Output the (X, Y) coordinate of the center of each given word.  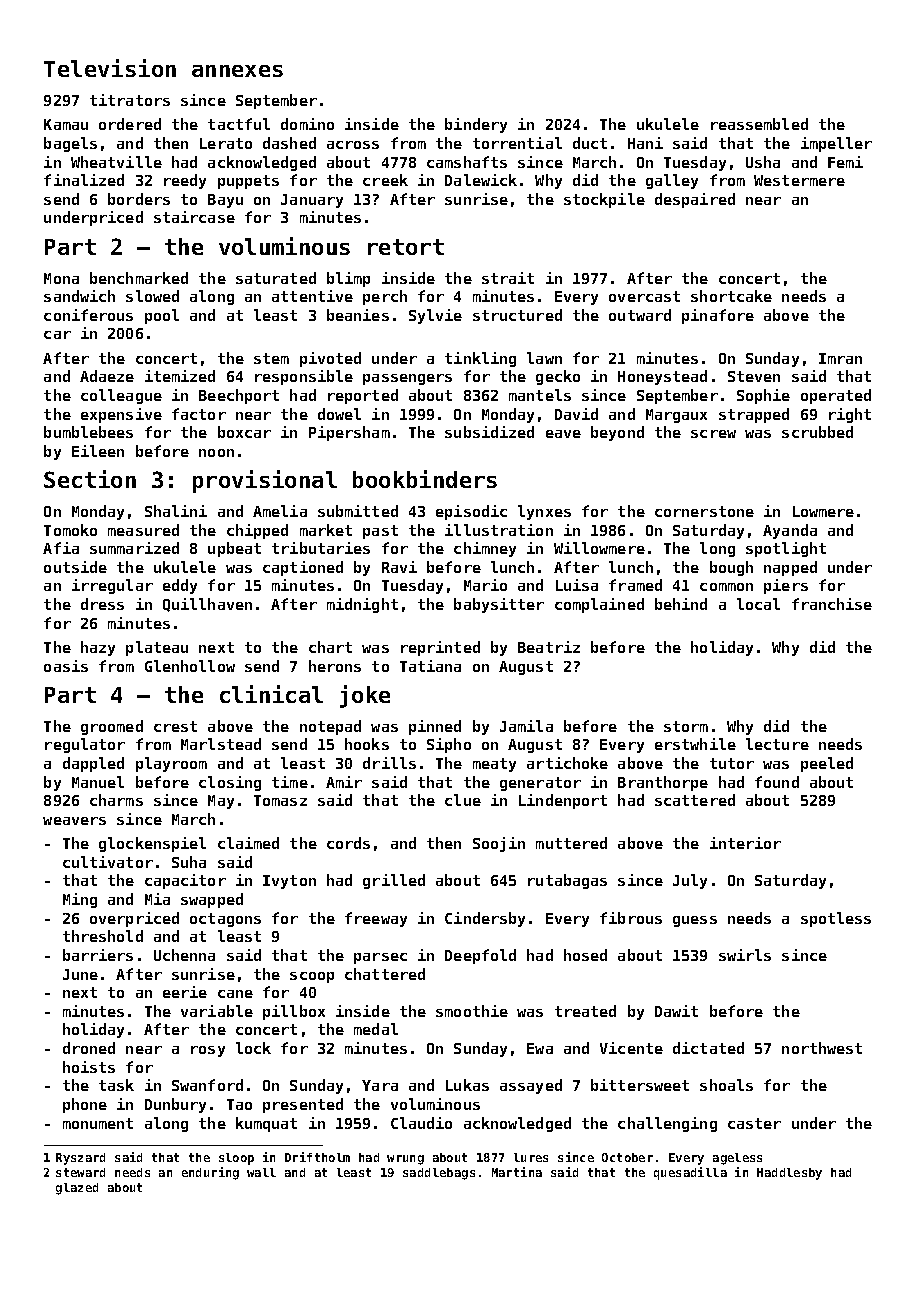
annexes (237, 71)
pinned (435, 727)
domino (307, 124)
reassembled (759, 124)
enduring (210, 1173)
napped (790, 568)
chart (330, 647)
